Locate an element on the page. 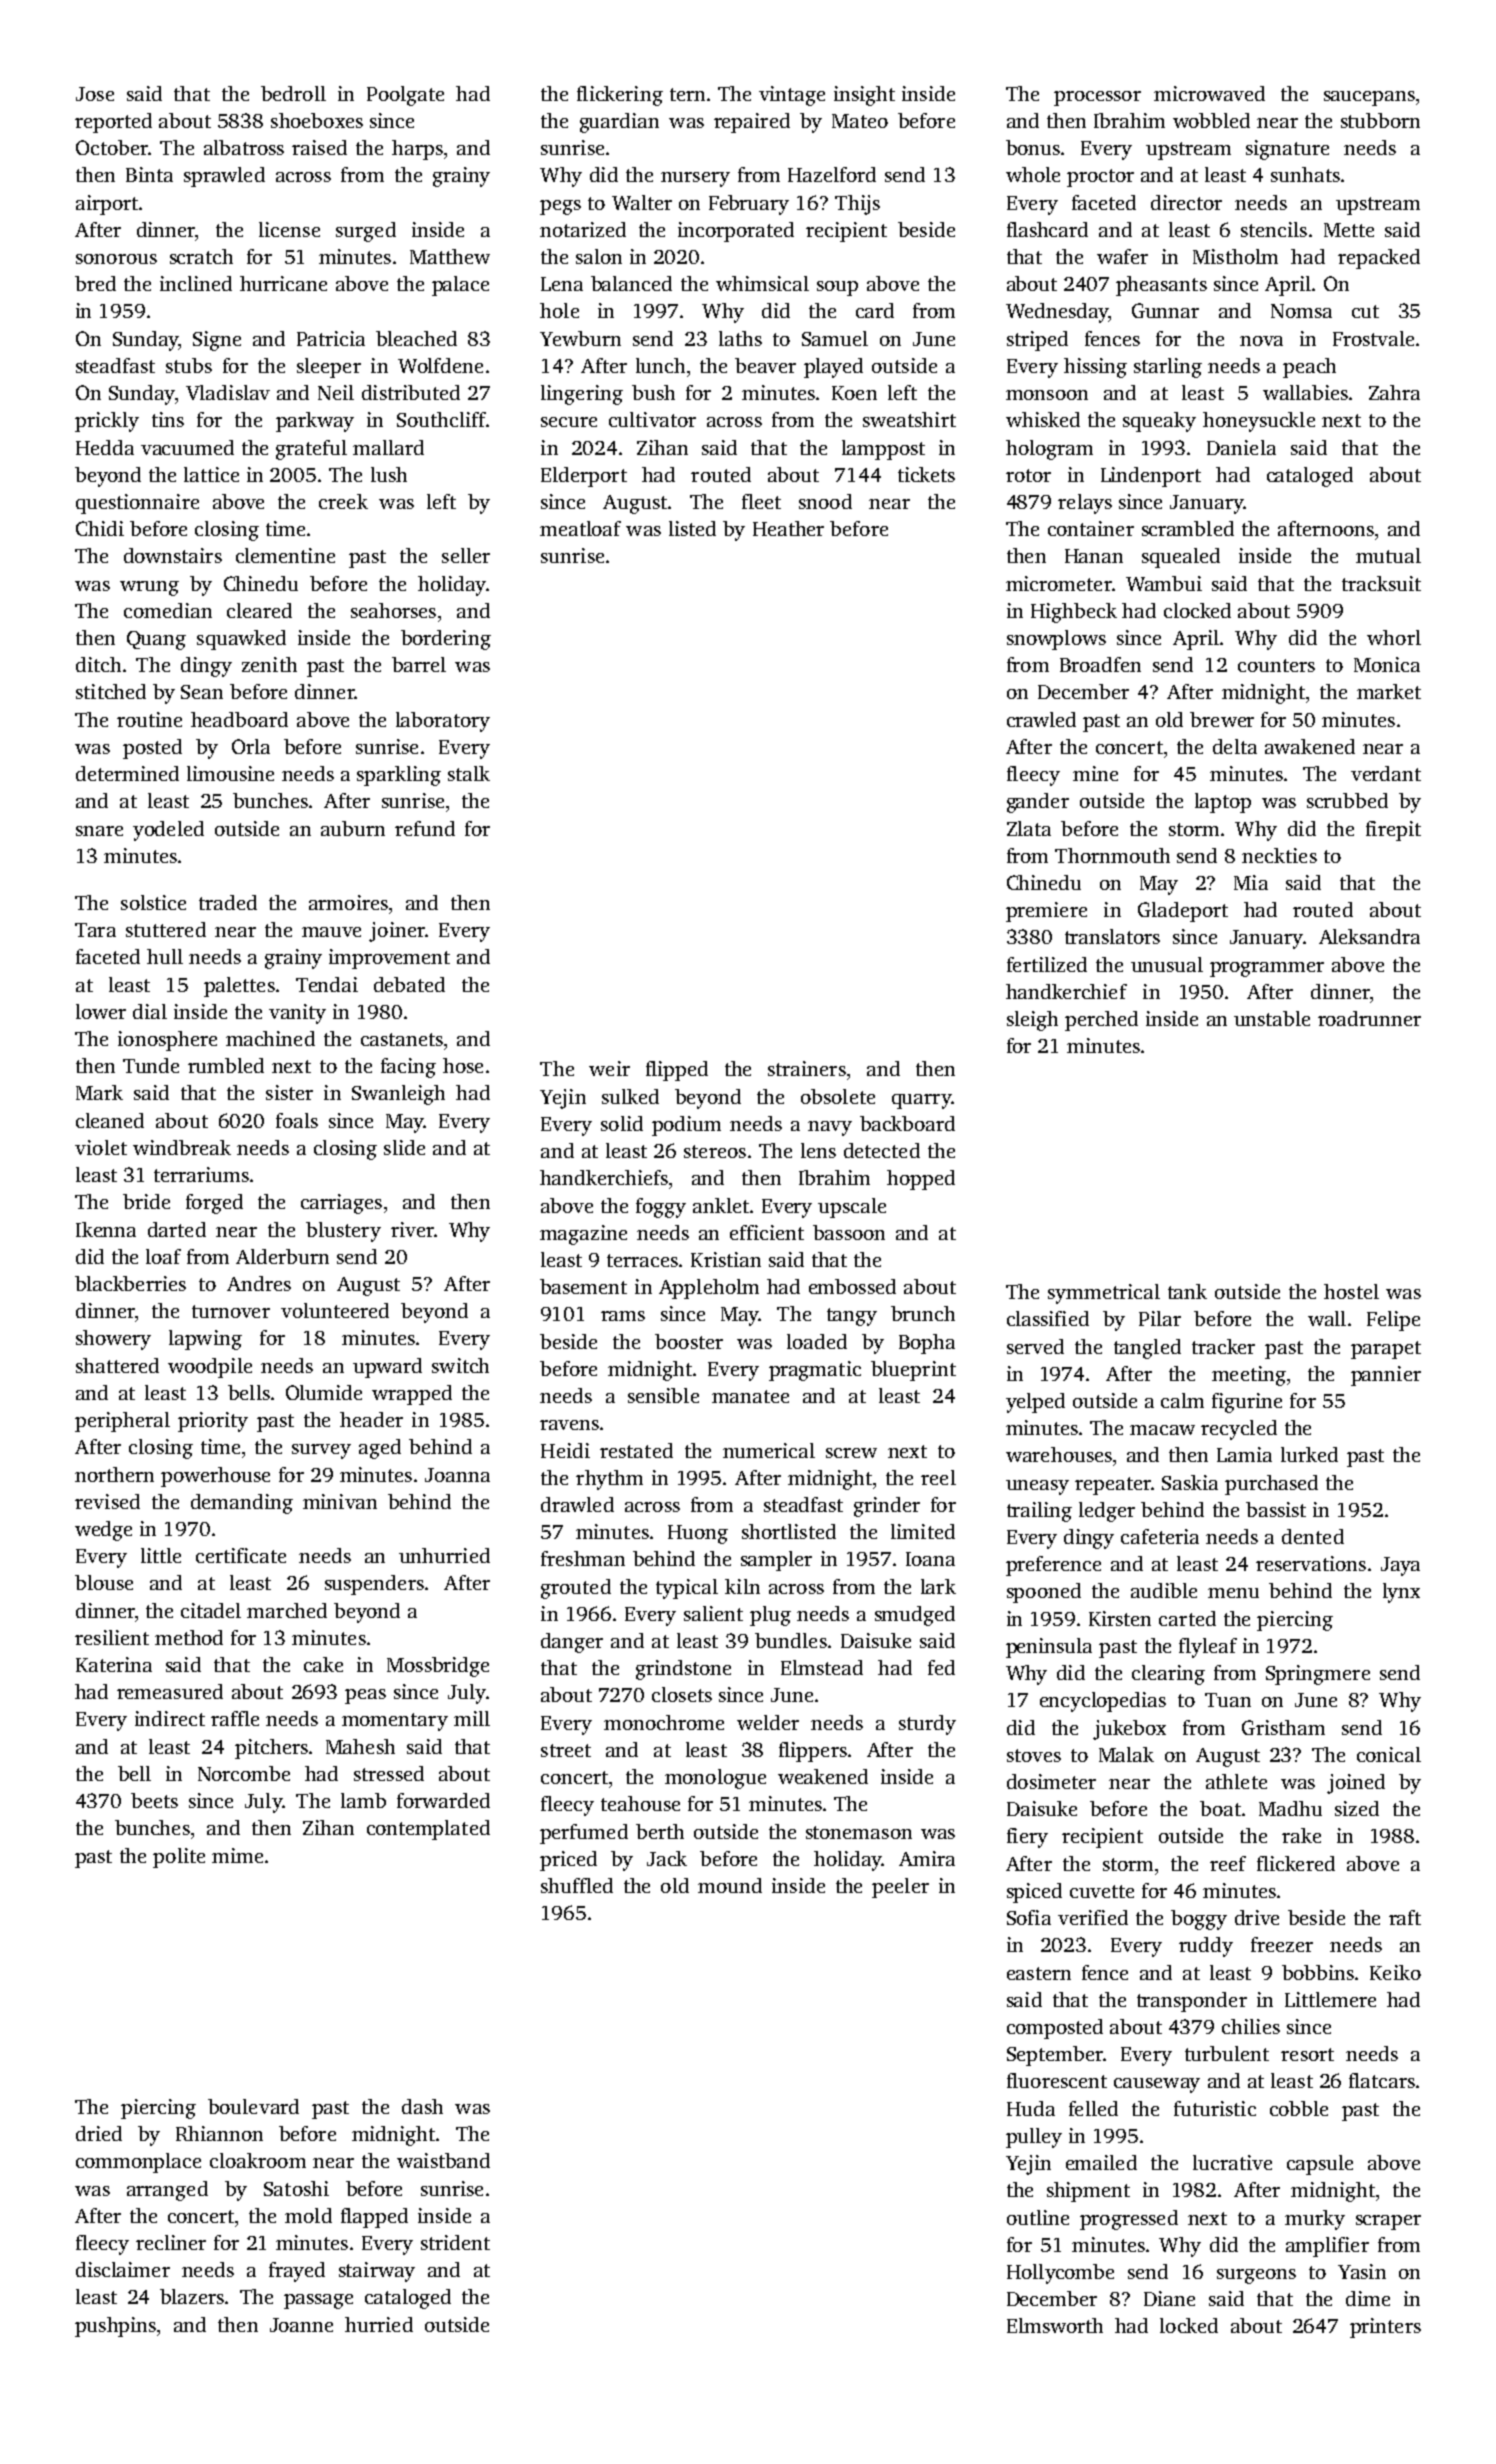 Image resolution: width=1496 pixels, height=2464 pixels. printers is located at coordinates (1385, 2328).
